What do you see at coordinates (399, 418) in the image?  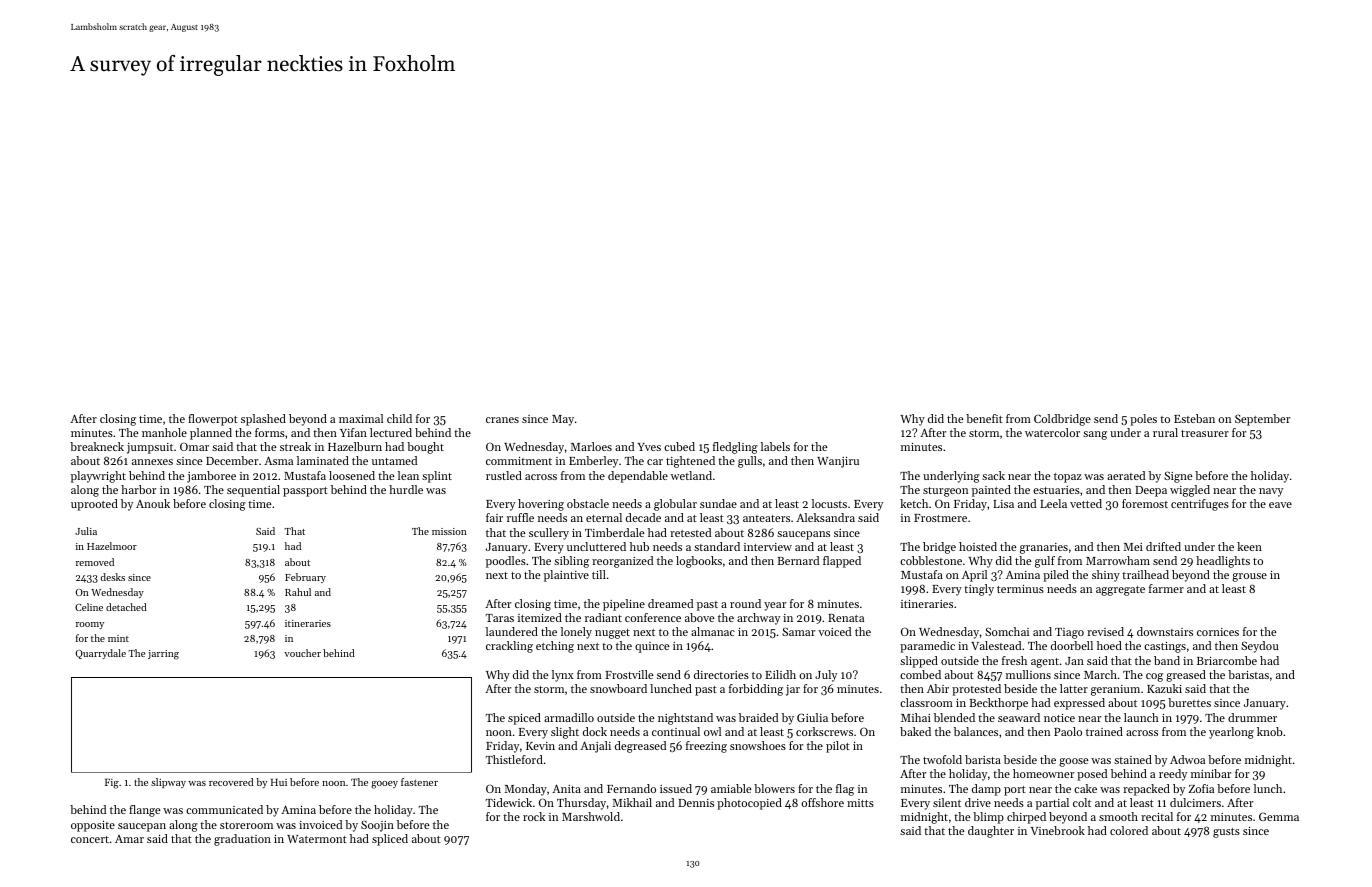 I see `child` at bounding box center [399, 418].
